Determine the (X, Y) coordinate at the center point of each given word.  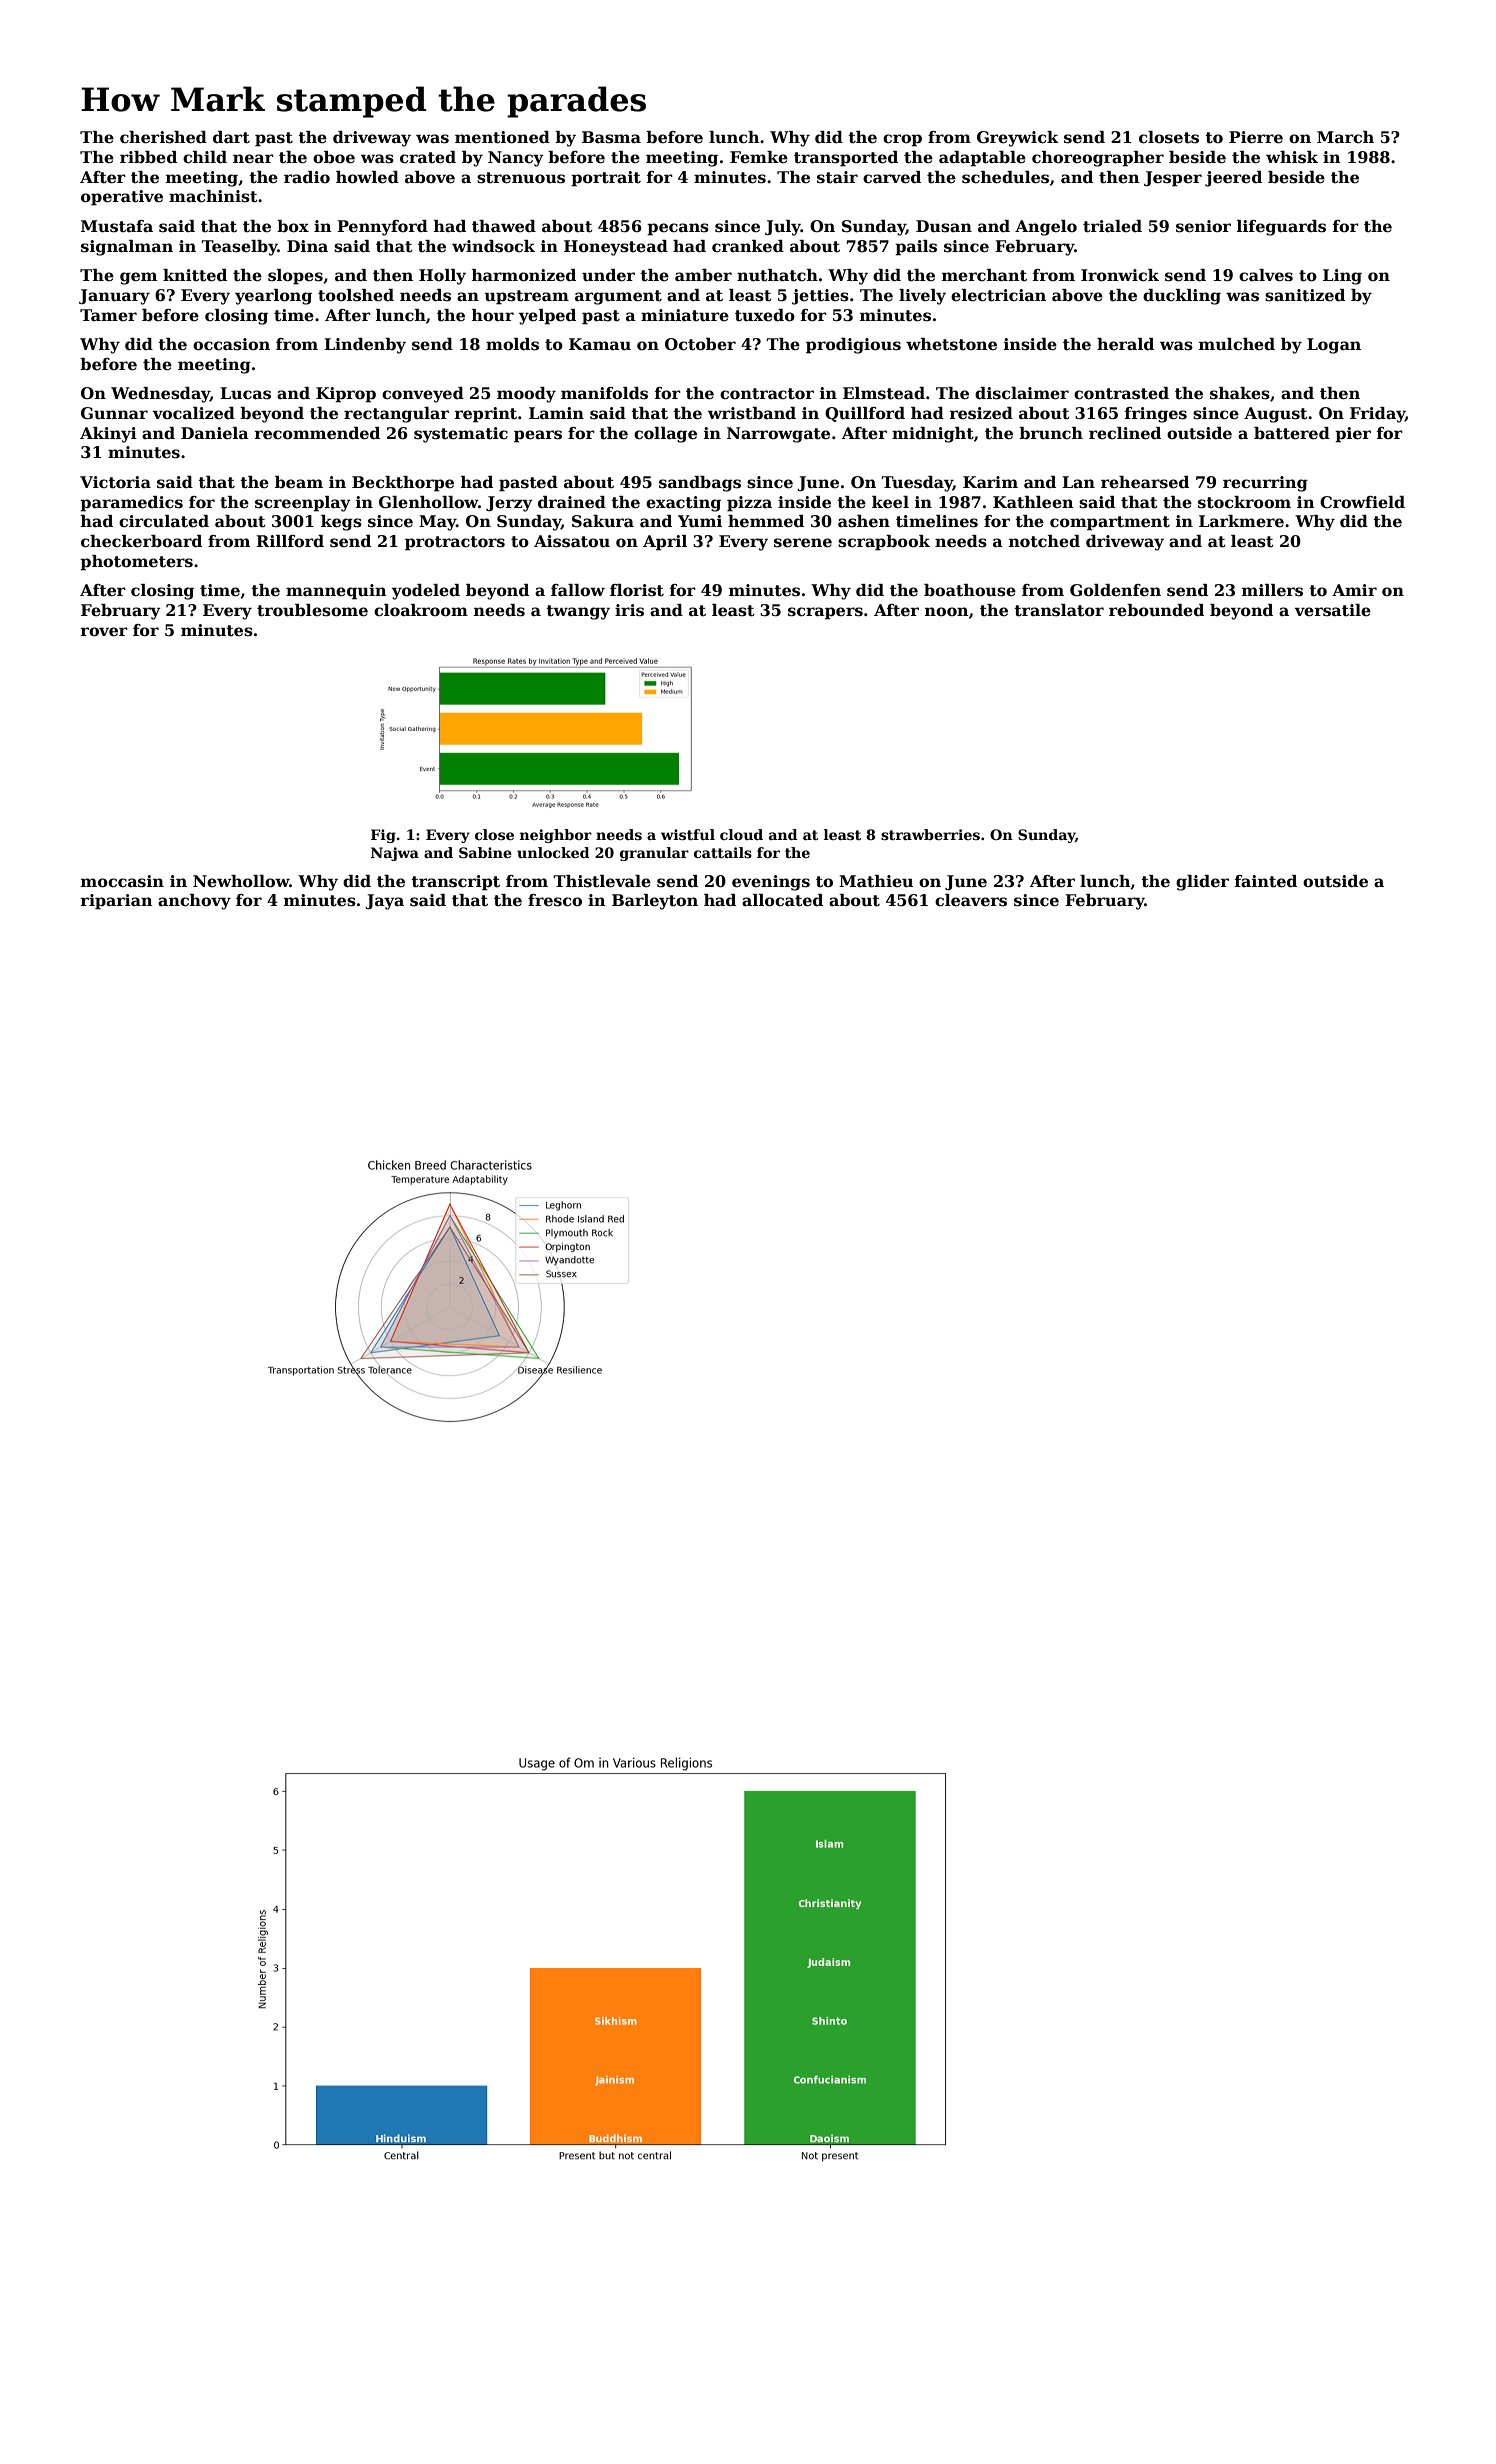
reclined (1125, 433)
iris (629, 610)
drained (572, 502)
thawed (504, 226)
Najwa (395, 854)
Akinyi (108, 435)
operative (122, 198)
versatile (1332, 610)
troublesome (312, 610)
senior (1203, 226)
